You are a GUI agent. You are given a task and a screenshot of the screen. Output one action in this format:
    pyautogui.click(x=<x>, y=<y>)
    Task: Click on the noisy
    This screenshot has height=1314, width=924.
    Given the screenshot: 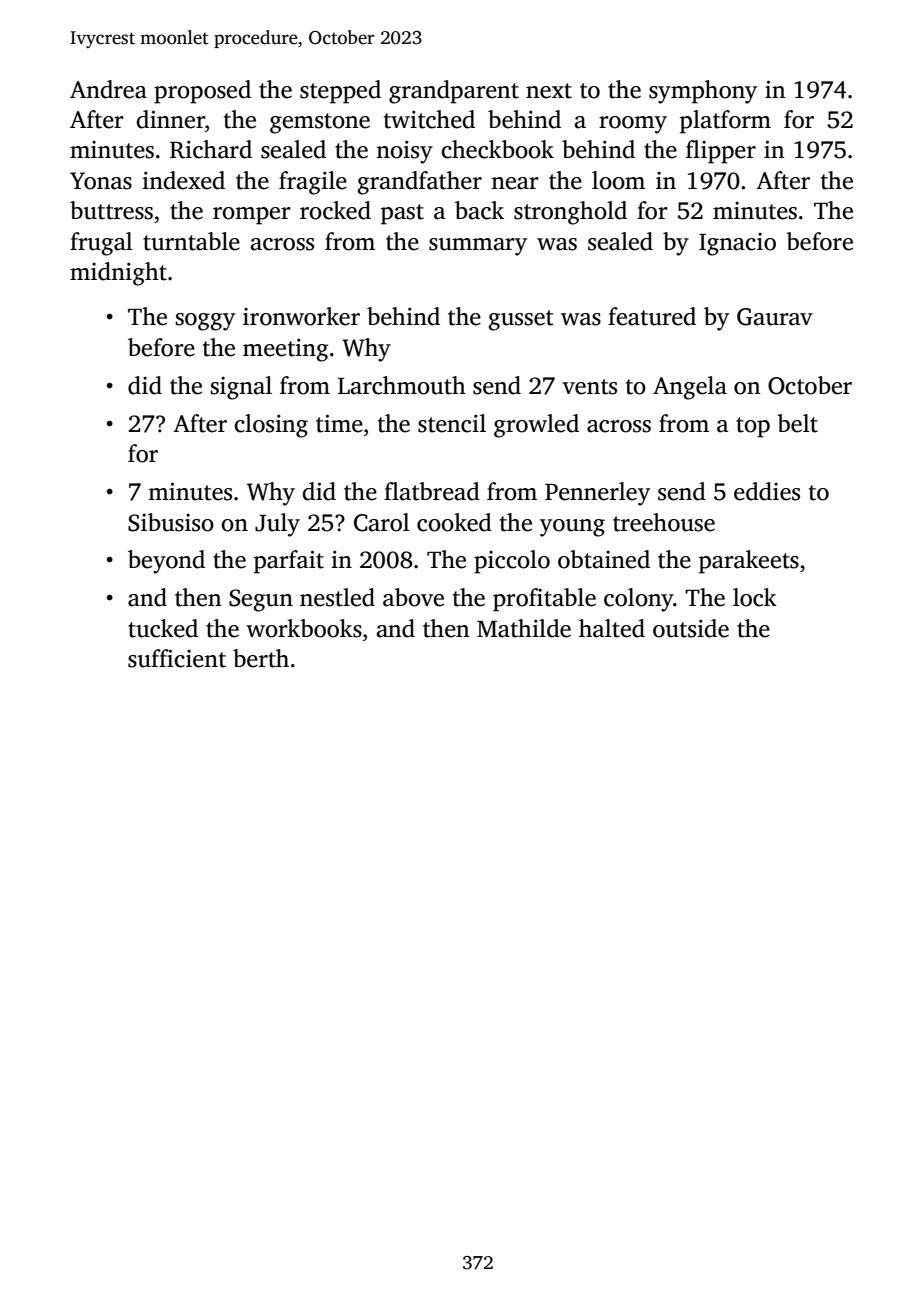 What is the action you would take?
    pyautogui.click(x=404, y=152)
